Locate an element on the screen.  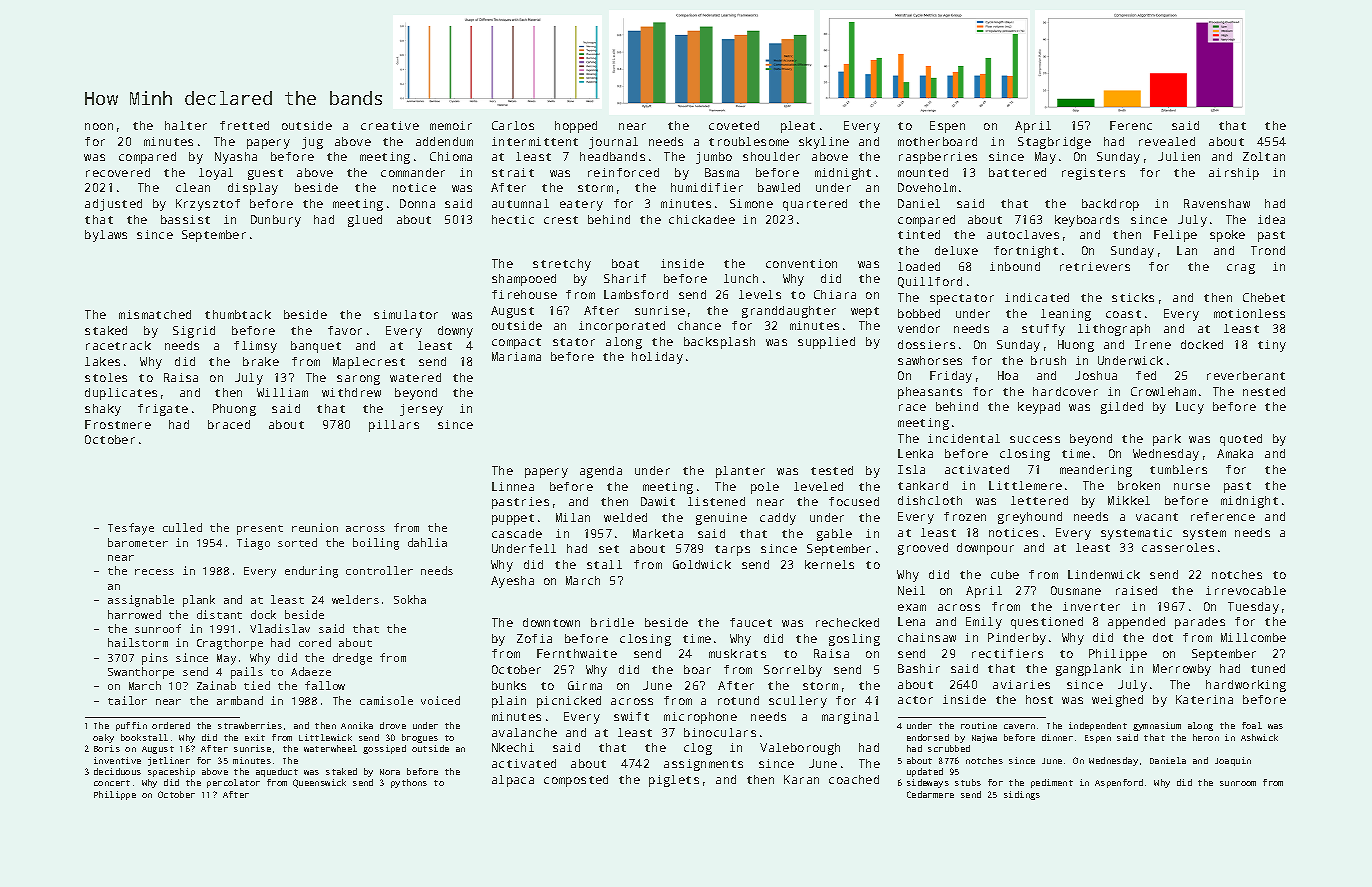
Linnea is located at coordinates (513, 486).
